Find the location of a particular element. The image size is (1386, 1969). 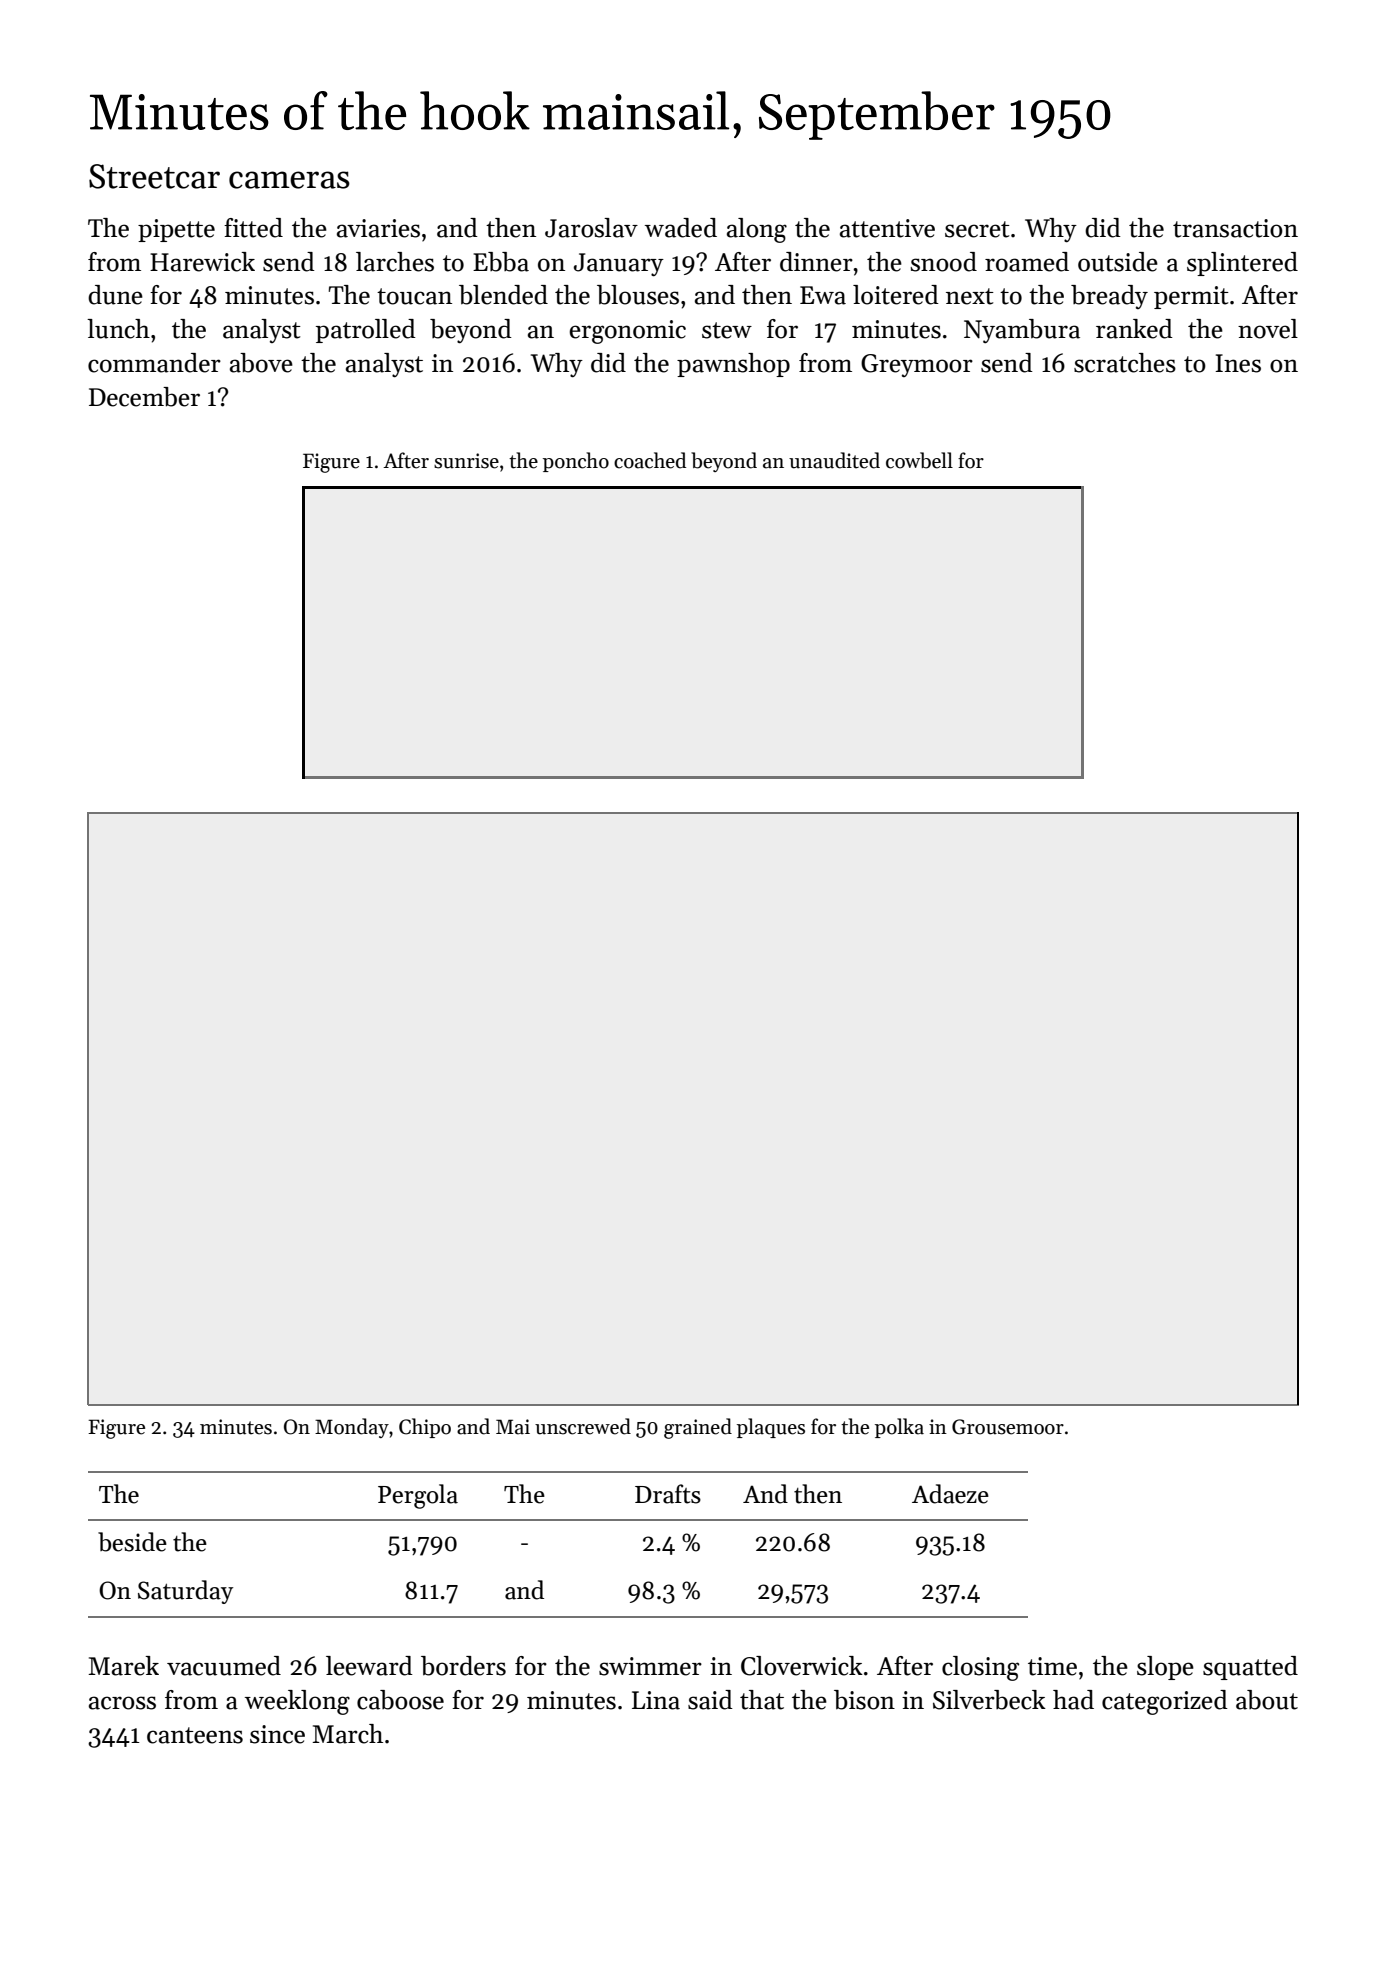

scratches is located at coordinates (1125, 363).
